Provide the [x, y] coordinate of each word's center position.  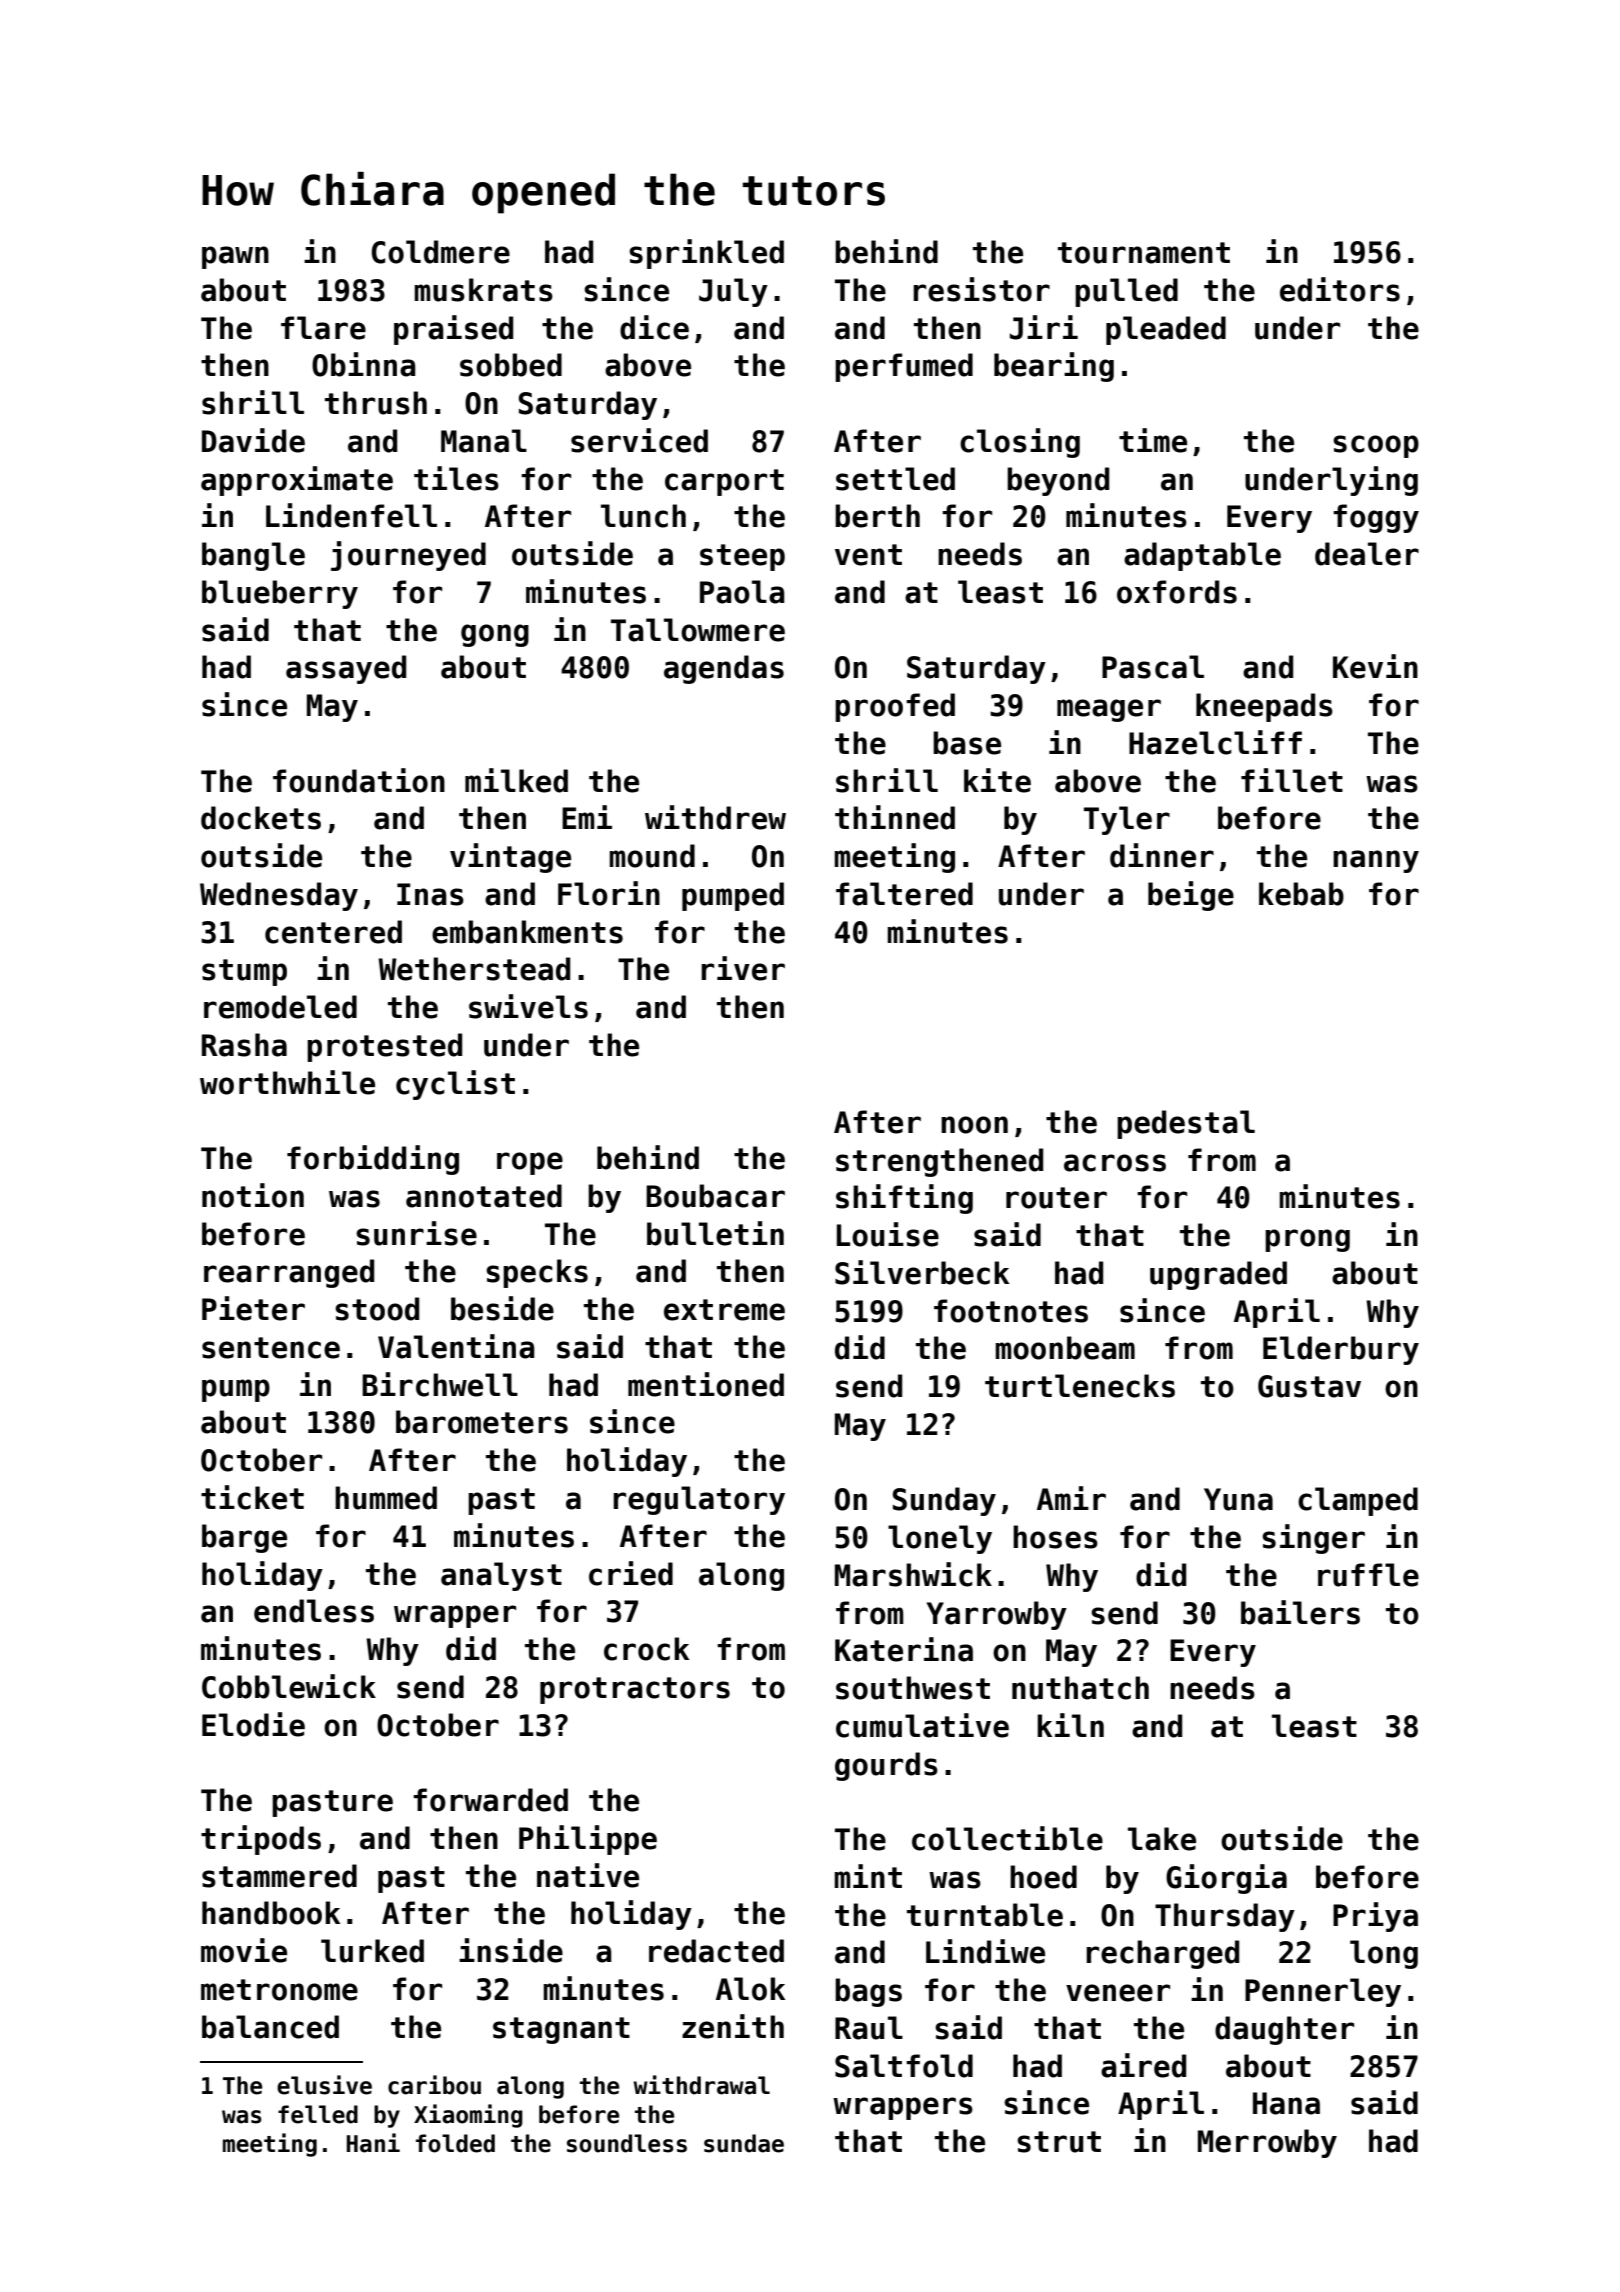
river [743, 968]
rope [530, 1163]
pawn [235, 257]
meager [1109, 710]
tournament [1144, 253]
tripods [261, 1840]
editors [1340, 289]
